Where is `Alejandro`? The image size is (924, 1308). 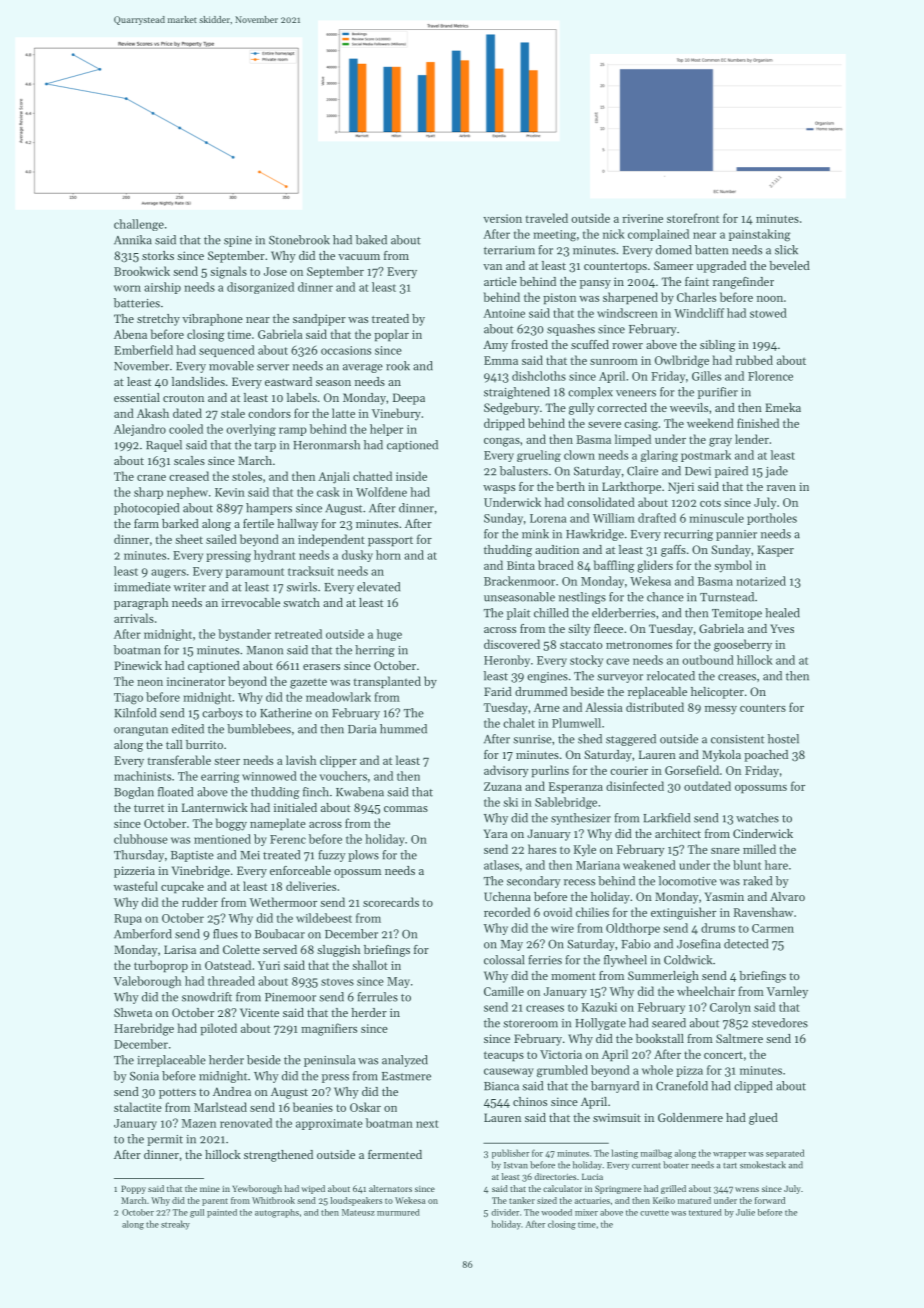 Alejandro is located at coordinates (140, 430).
